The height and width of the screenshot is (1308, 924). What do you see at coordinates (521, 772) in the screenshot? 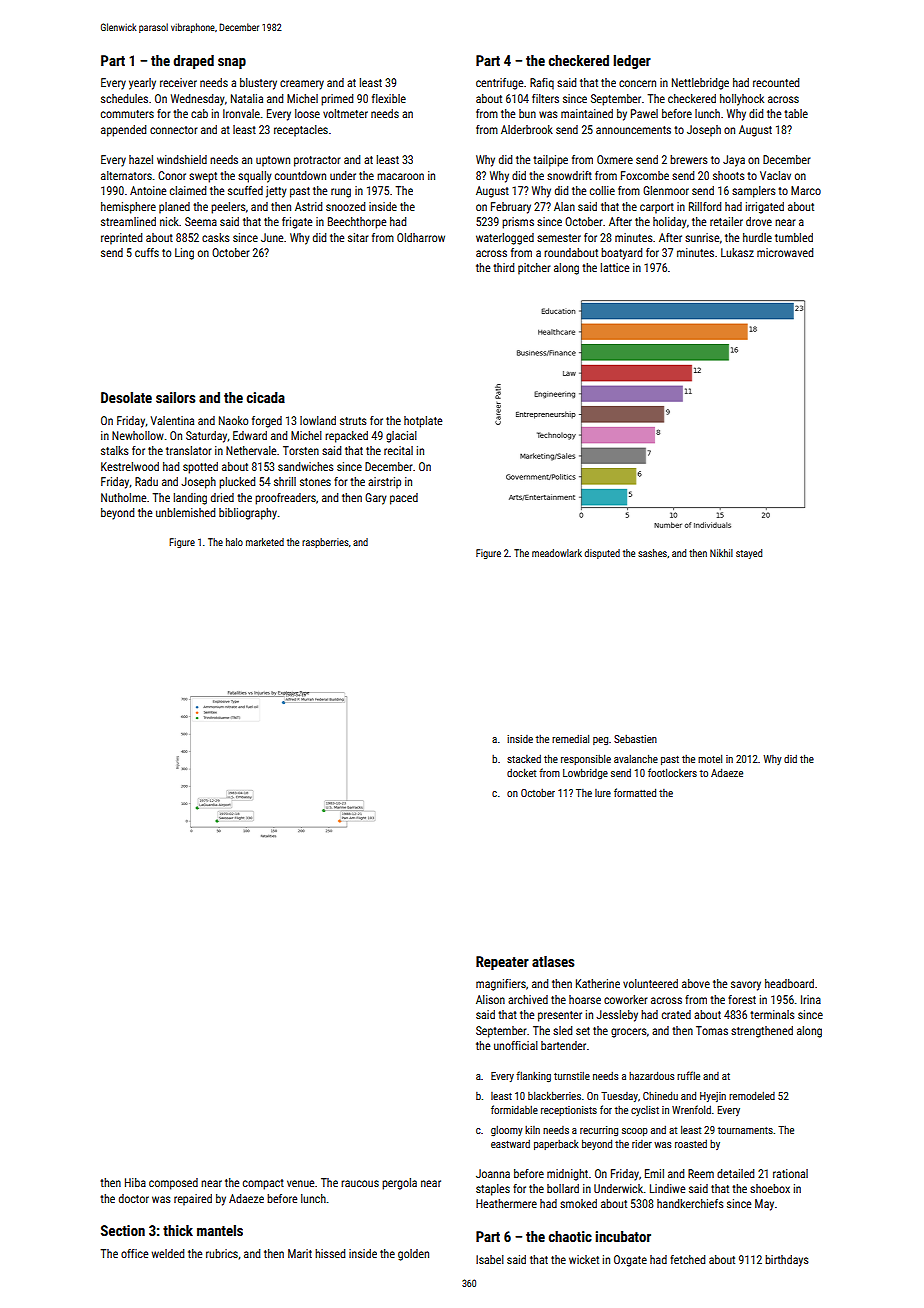
I see `docket` at bounding box center [521, 772].
